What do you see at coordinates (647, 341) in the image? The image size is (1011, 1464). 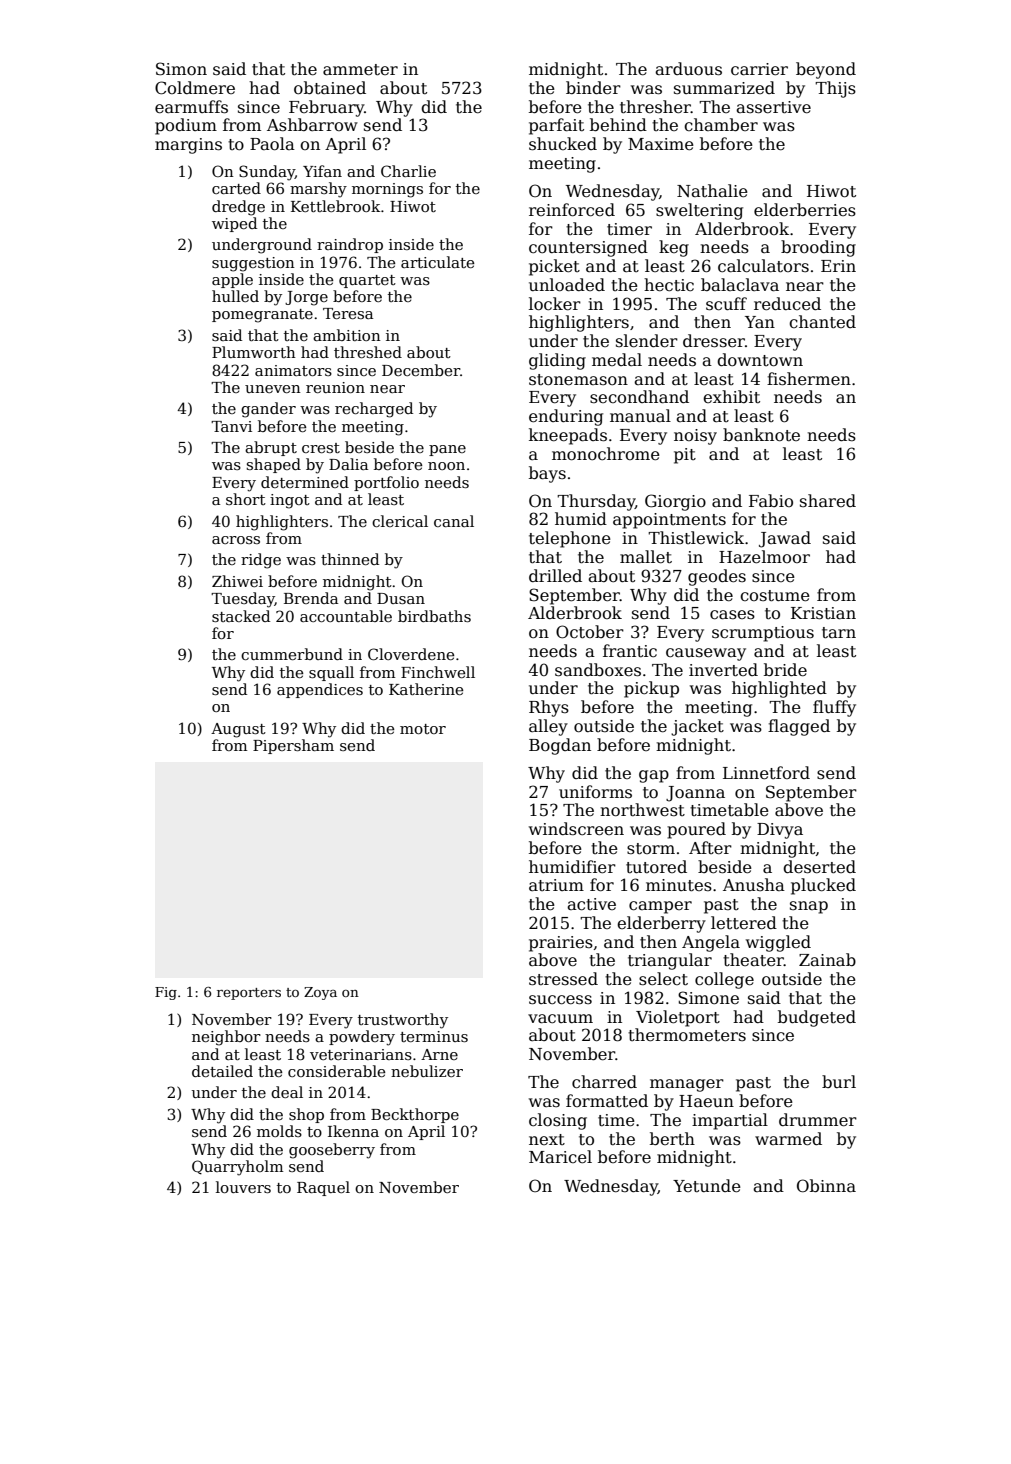 I see `slender` at bounding box center [647, 341].
